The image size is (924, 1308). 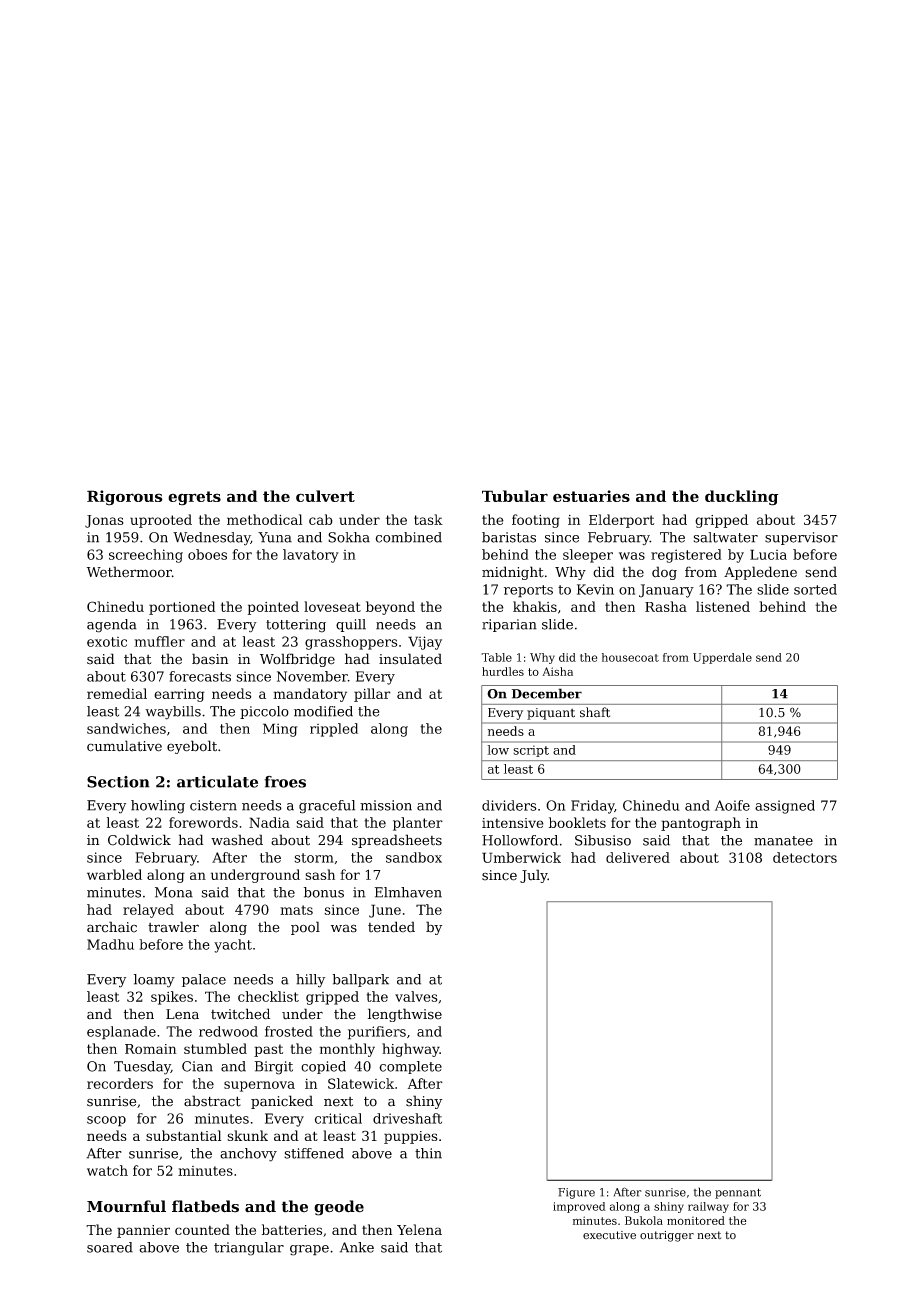 I want to click on agenda, so click(x=112, y=626).
